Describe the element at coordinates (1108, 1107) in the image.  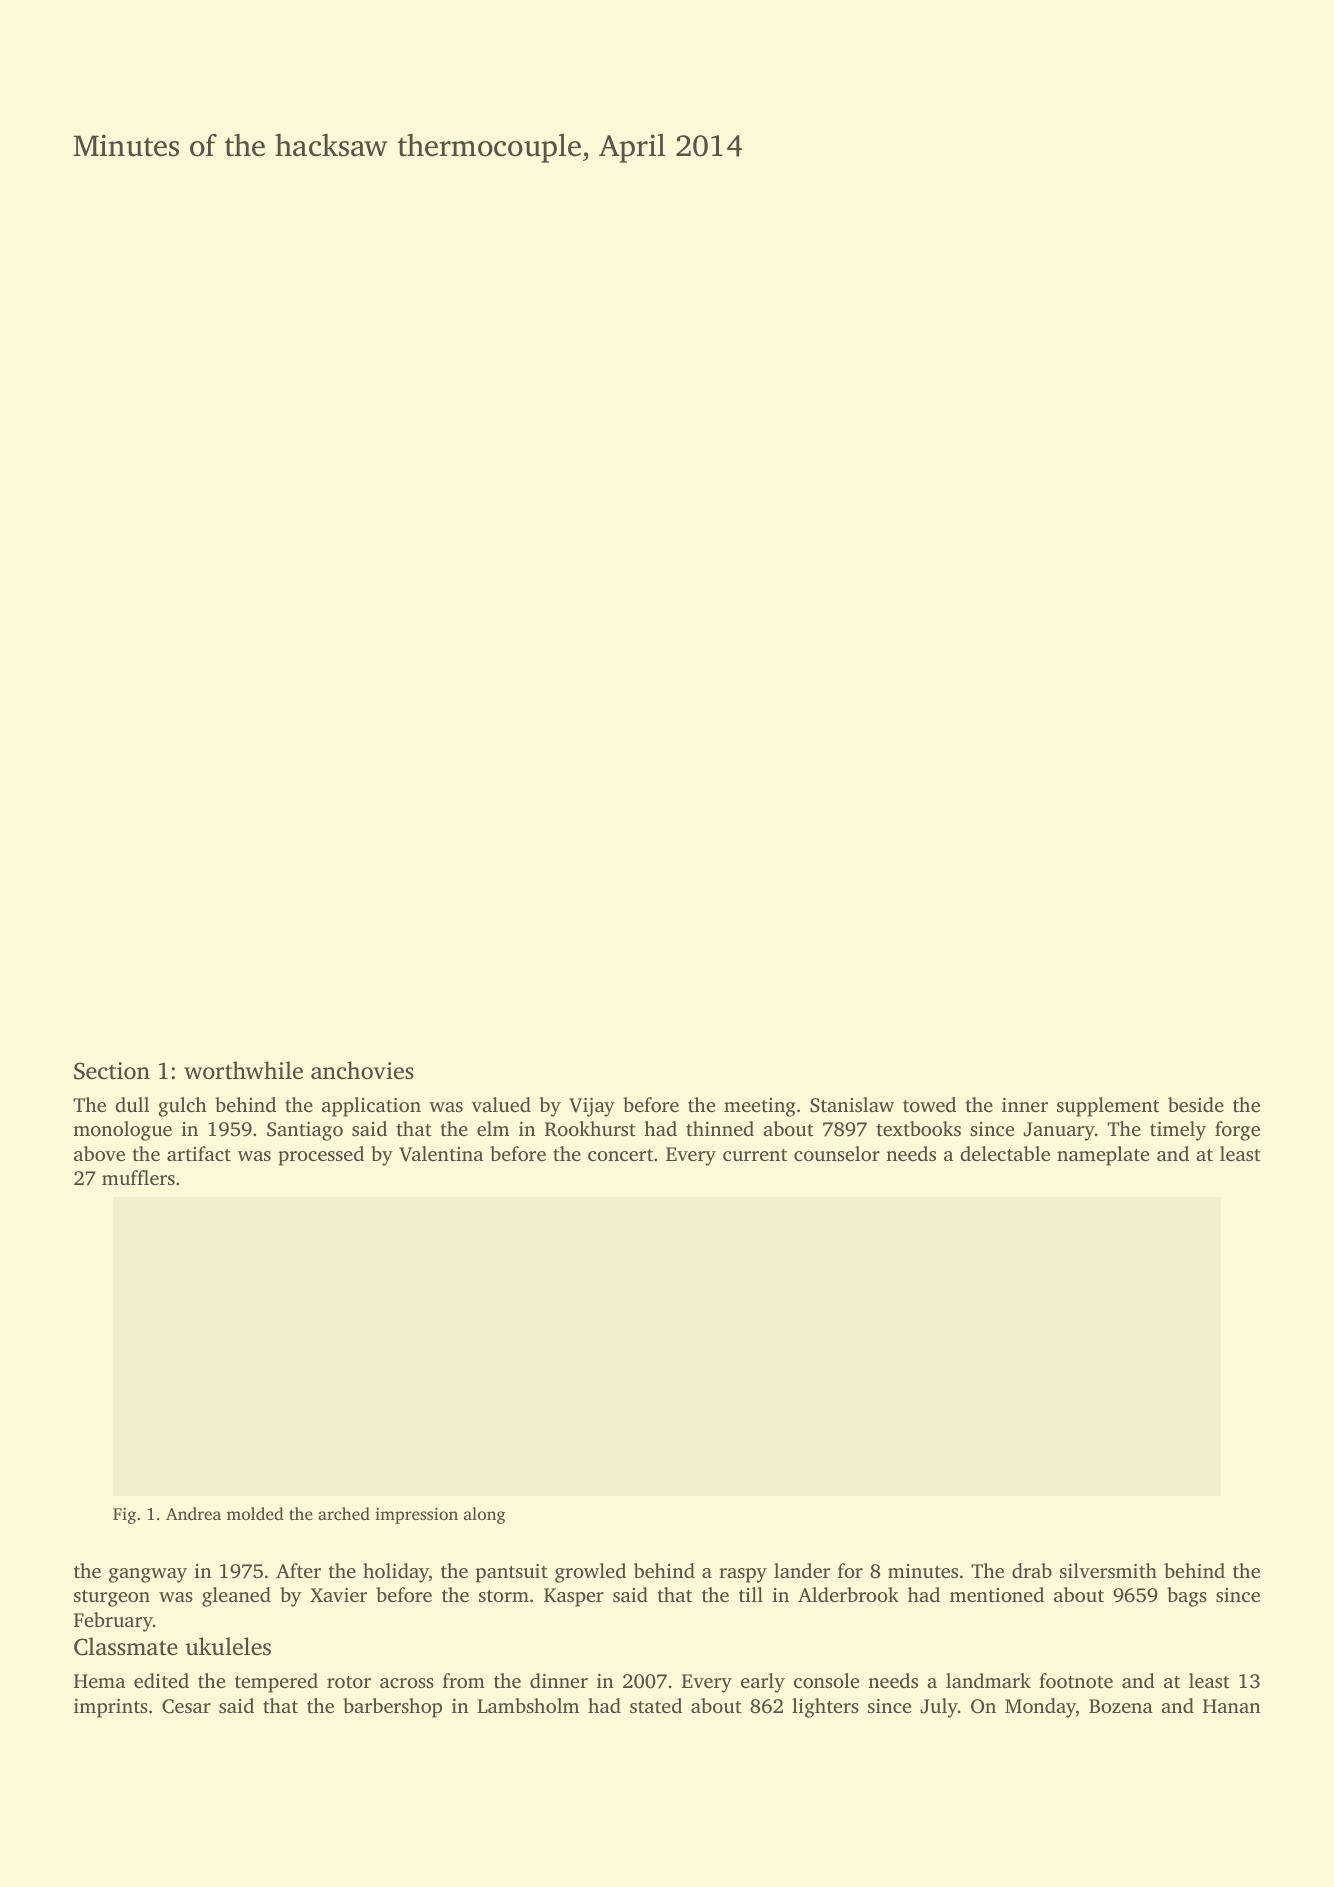
I see `supplement` at that location.
